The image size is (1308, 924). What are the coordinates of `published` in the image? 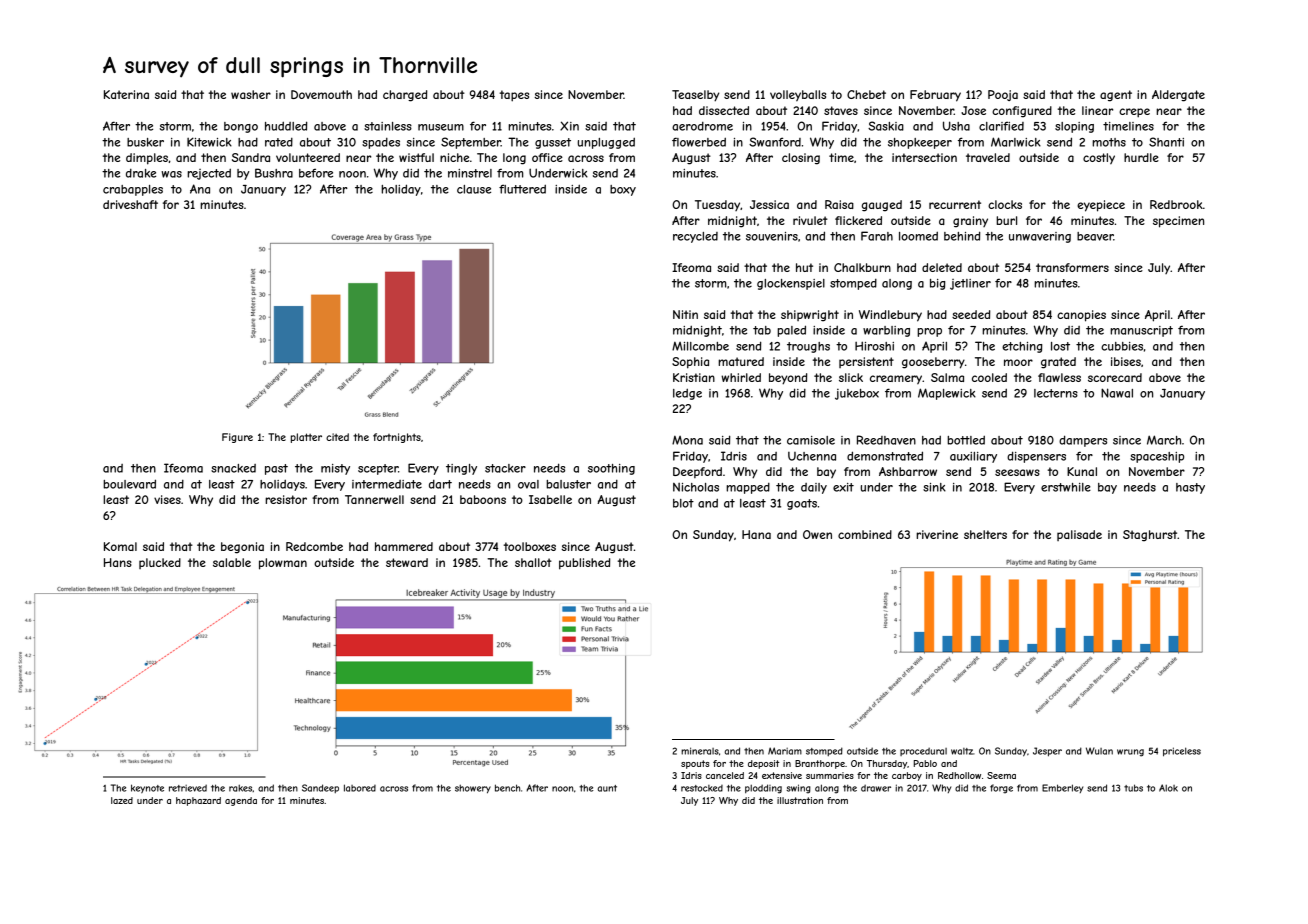 It's located at (584, 564).
